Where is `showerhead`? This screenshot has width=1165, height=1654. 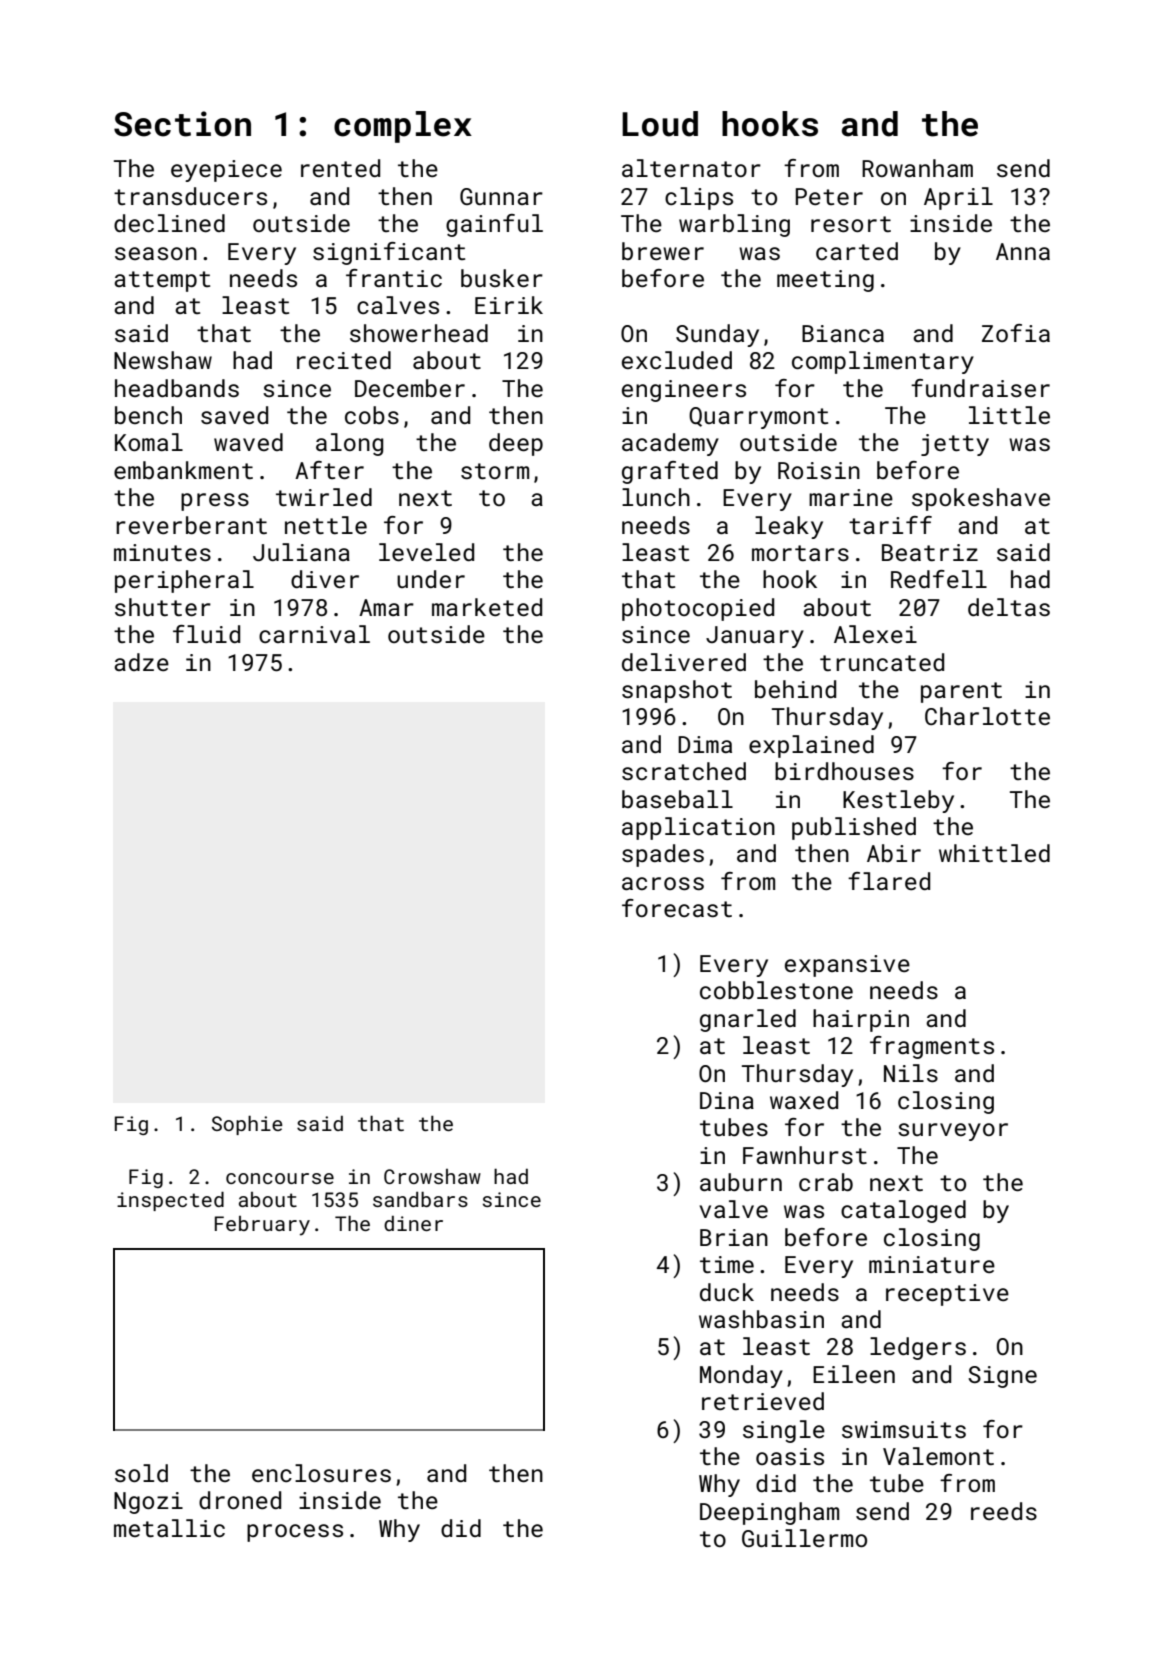 showerhead is located at coordinates (419, 333).
